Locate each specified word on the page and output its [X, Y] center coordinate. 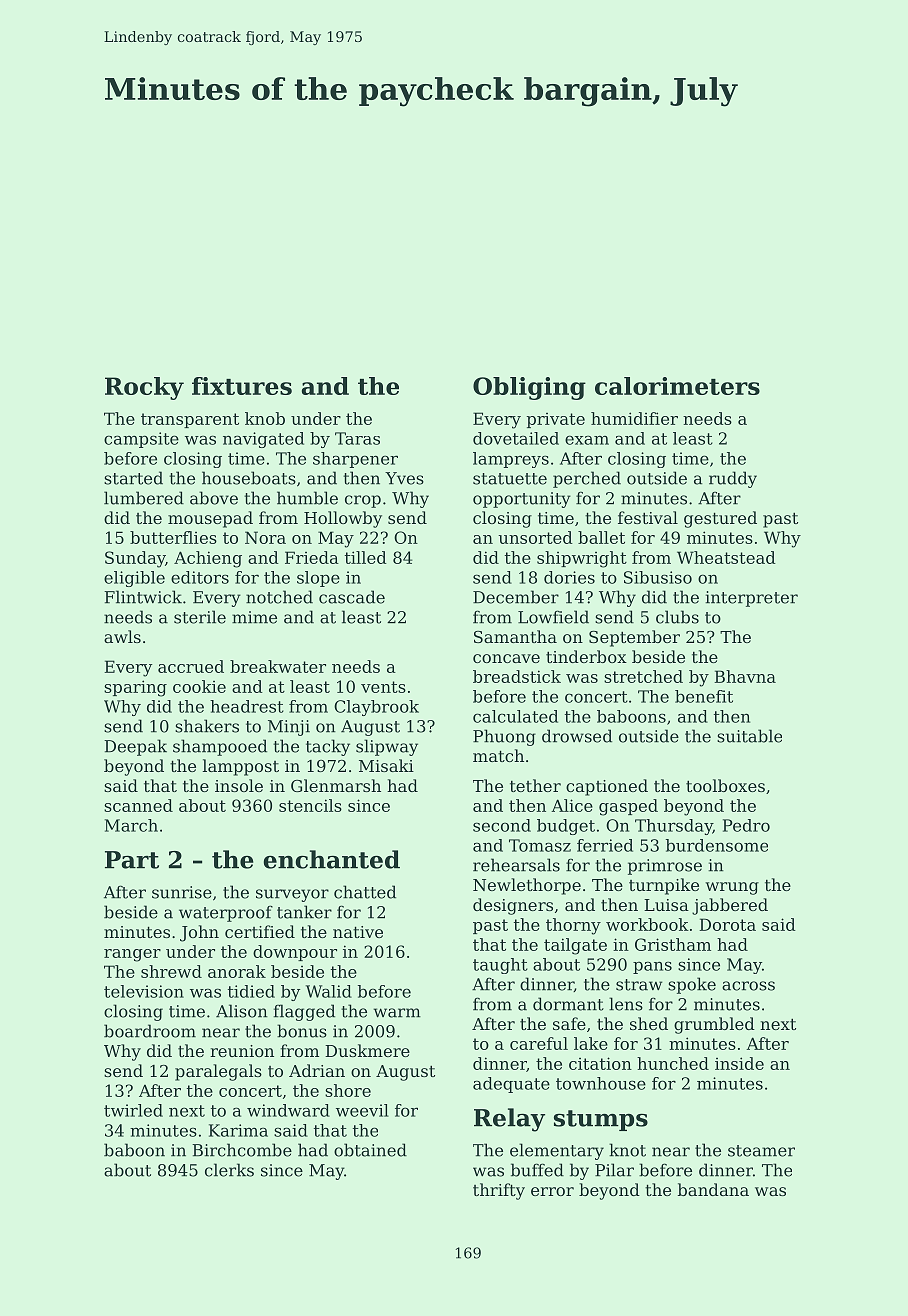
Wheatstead [726, 557]
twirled [133, 1110]
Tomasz [540, 845]
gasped [628, 807]
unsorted [535, 537]
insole [239, 785]
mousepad [210, 519]
